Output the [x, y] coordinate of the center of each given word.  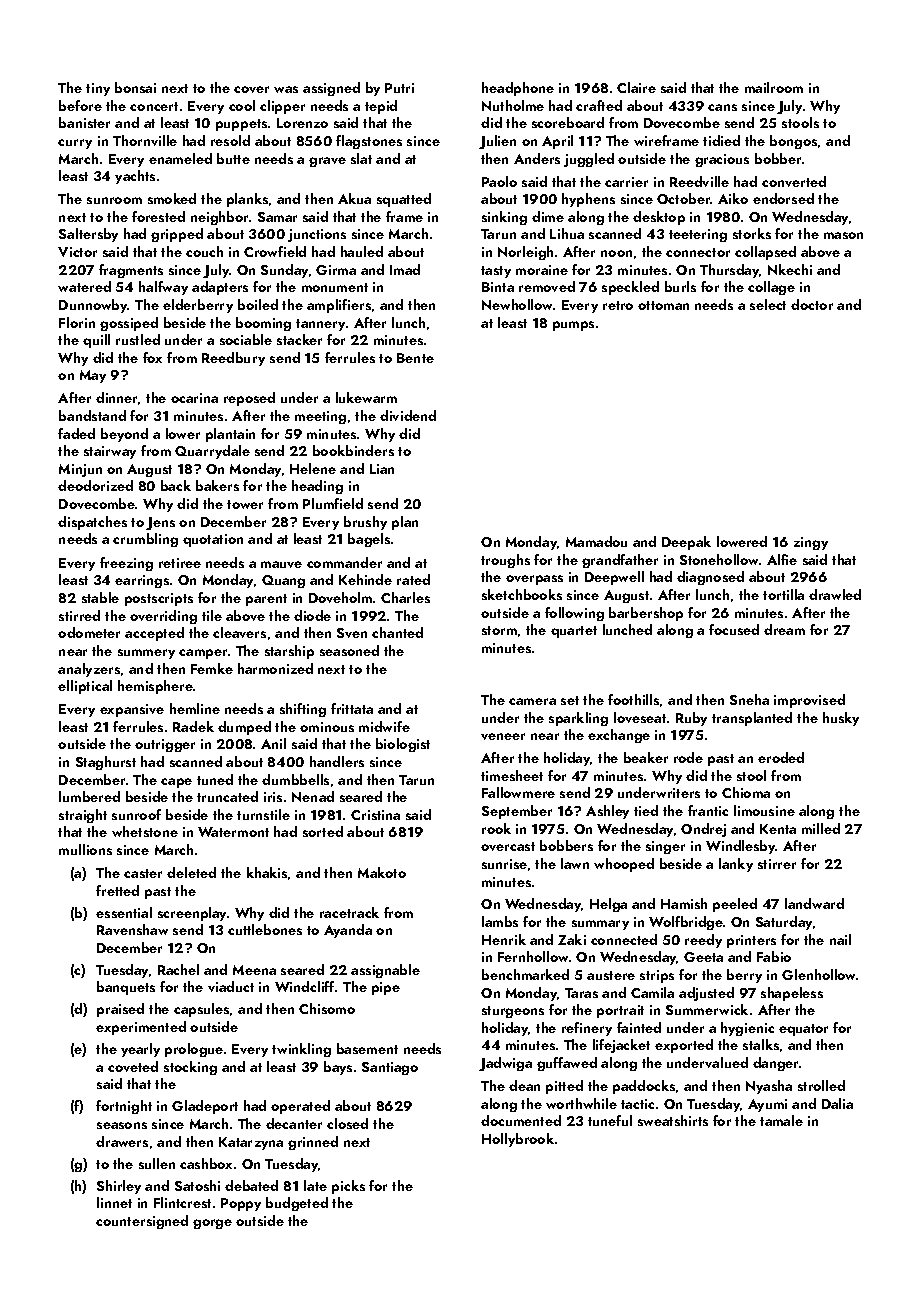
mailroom [774, 87]
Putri [399, 88]
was [286, 89]
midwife [384, 726]
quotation [213, 540]
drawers [122, 1141]
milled [821, 828]
